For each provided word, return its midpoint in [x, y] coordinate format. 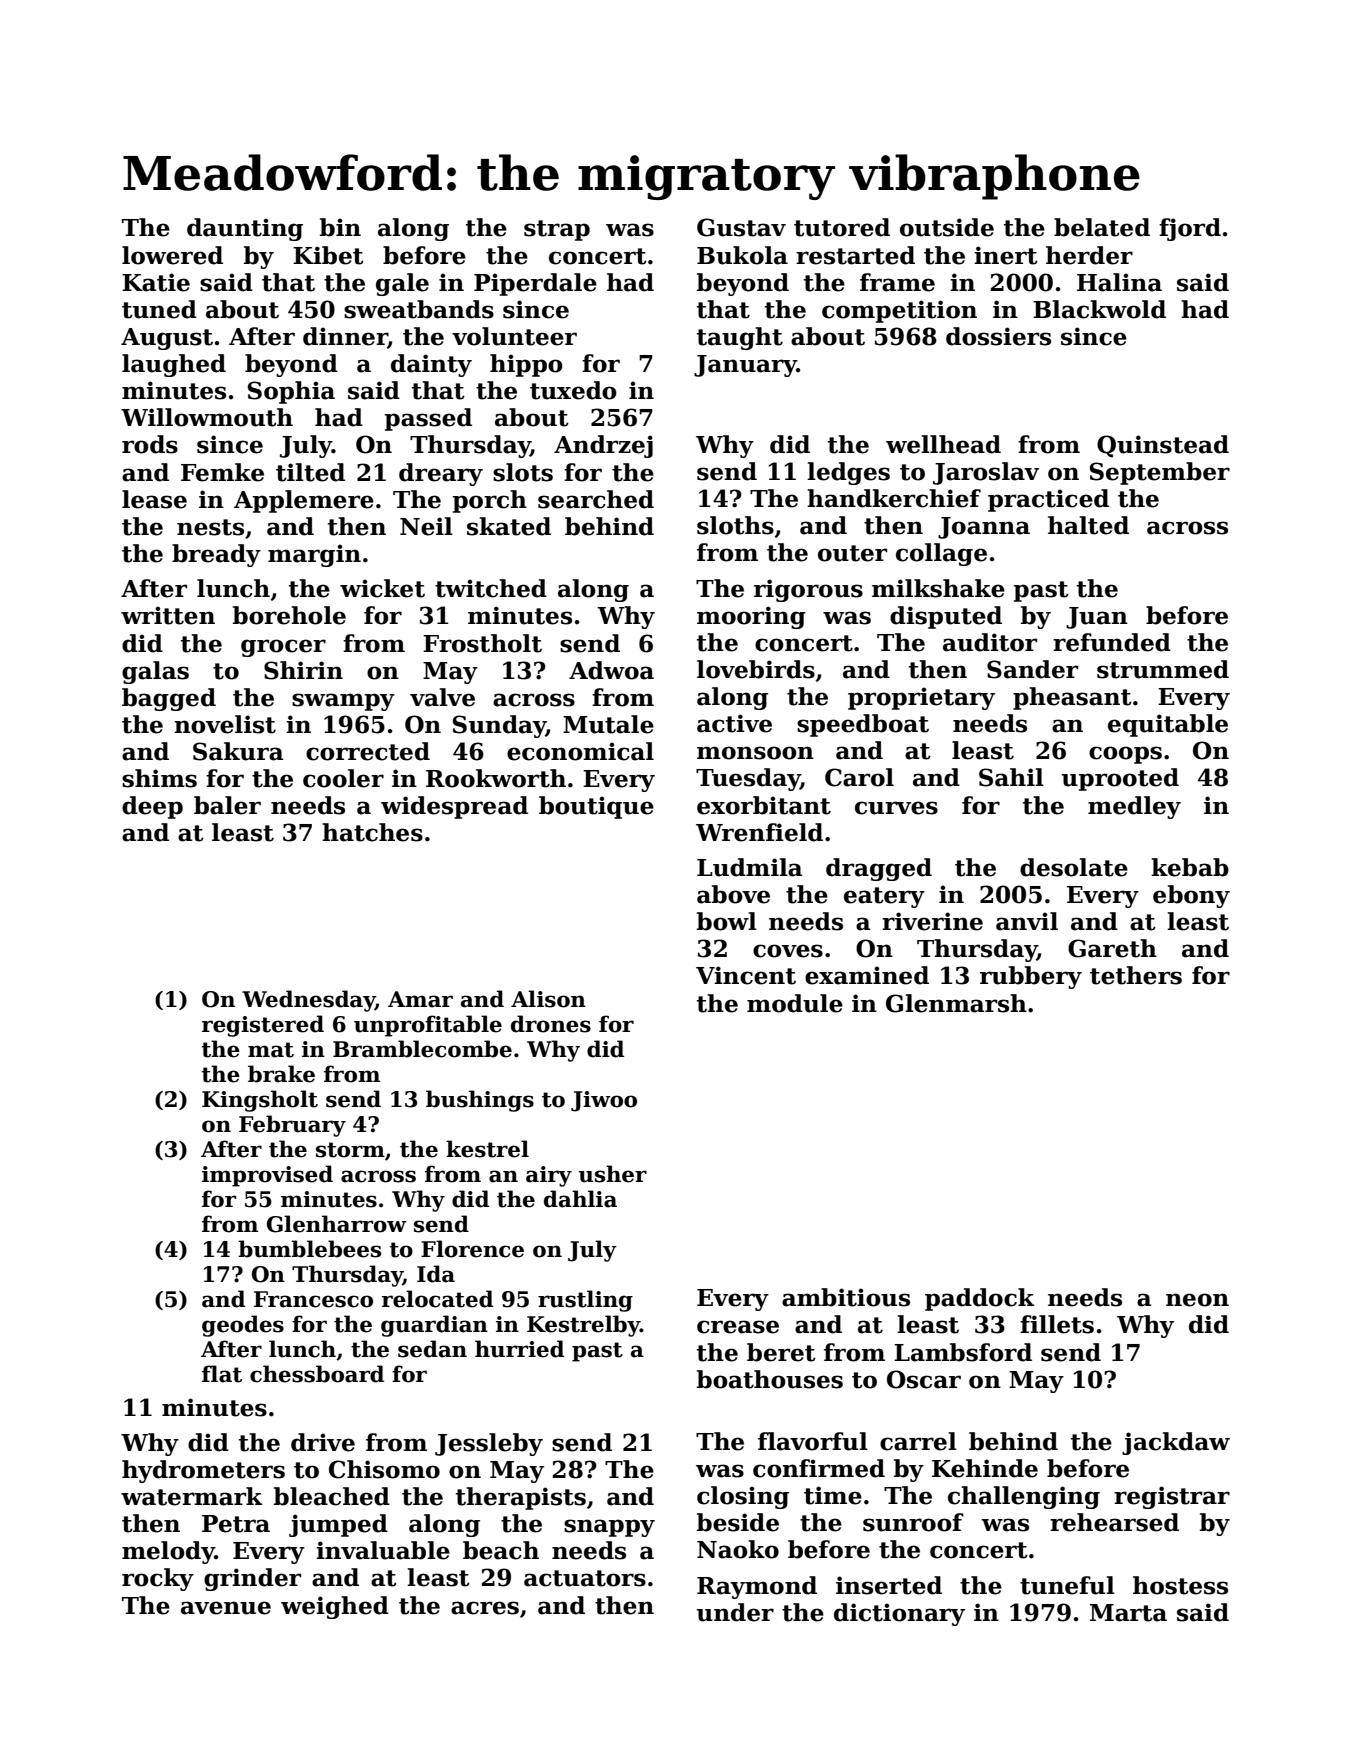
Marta [1128, 1613]
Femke [222, 472]
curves [896, 808]
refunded [1112, 642]
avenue [226, 1608]
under [735, 1612]
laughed [174, 365]
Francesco [313, 1299]
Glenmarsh [956, 1003]
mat [271, 1050]
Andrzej [603, 446]
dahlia [580, 1199]
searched [596, 499]
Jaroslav [986, 473]
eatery [884, 897]
